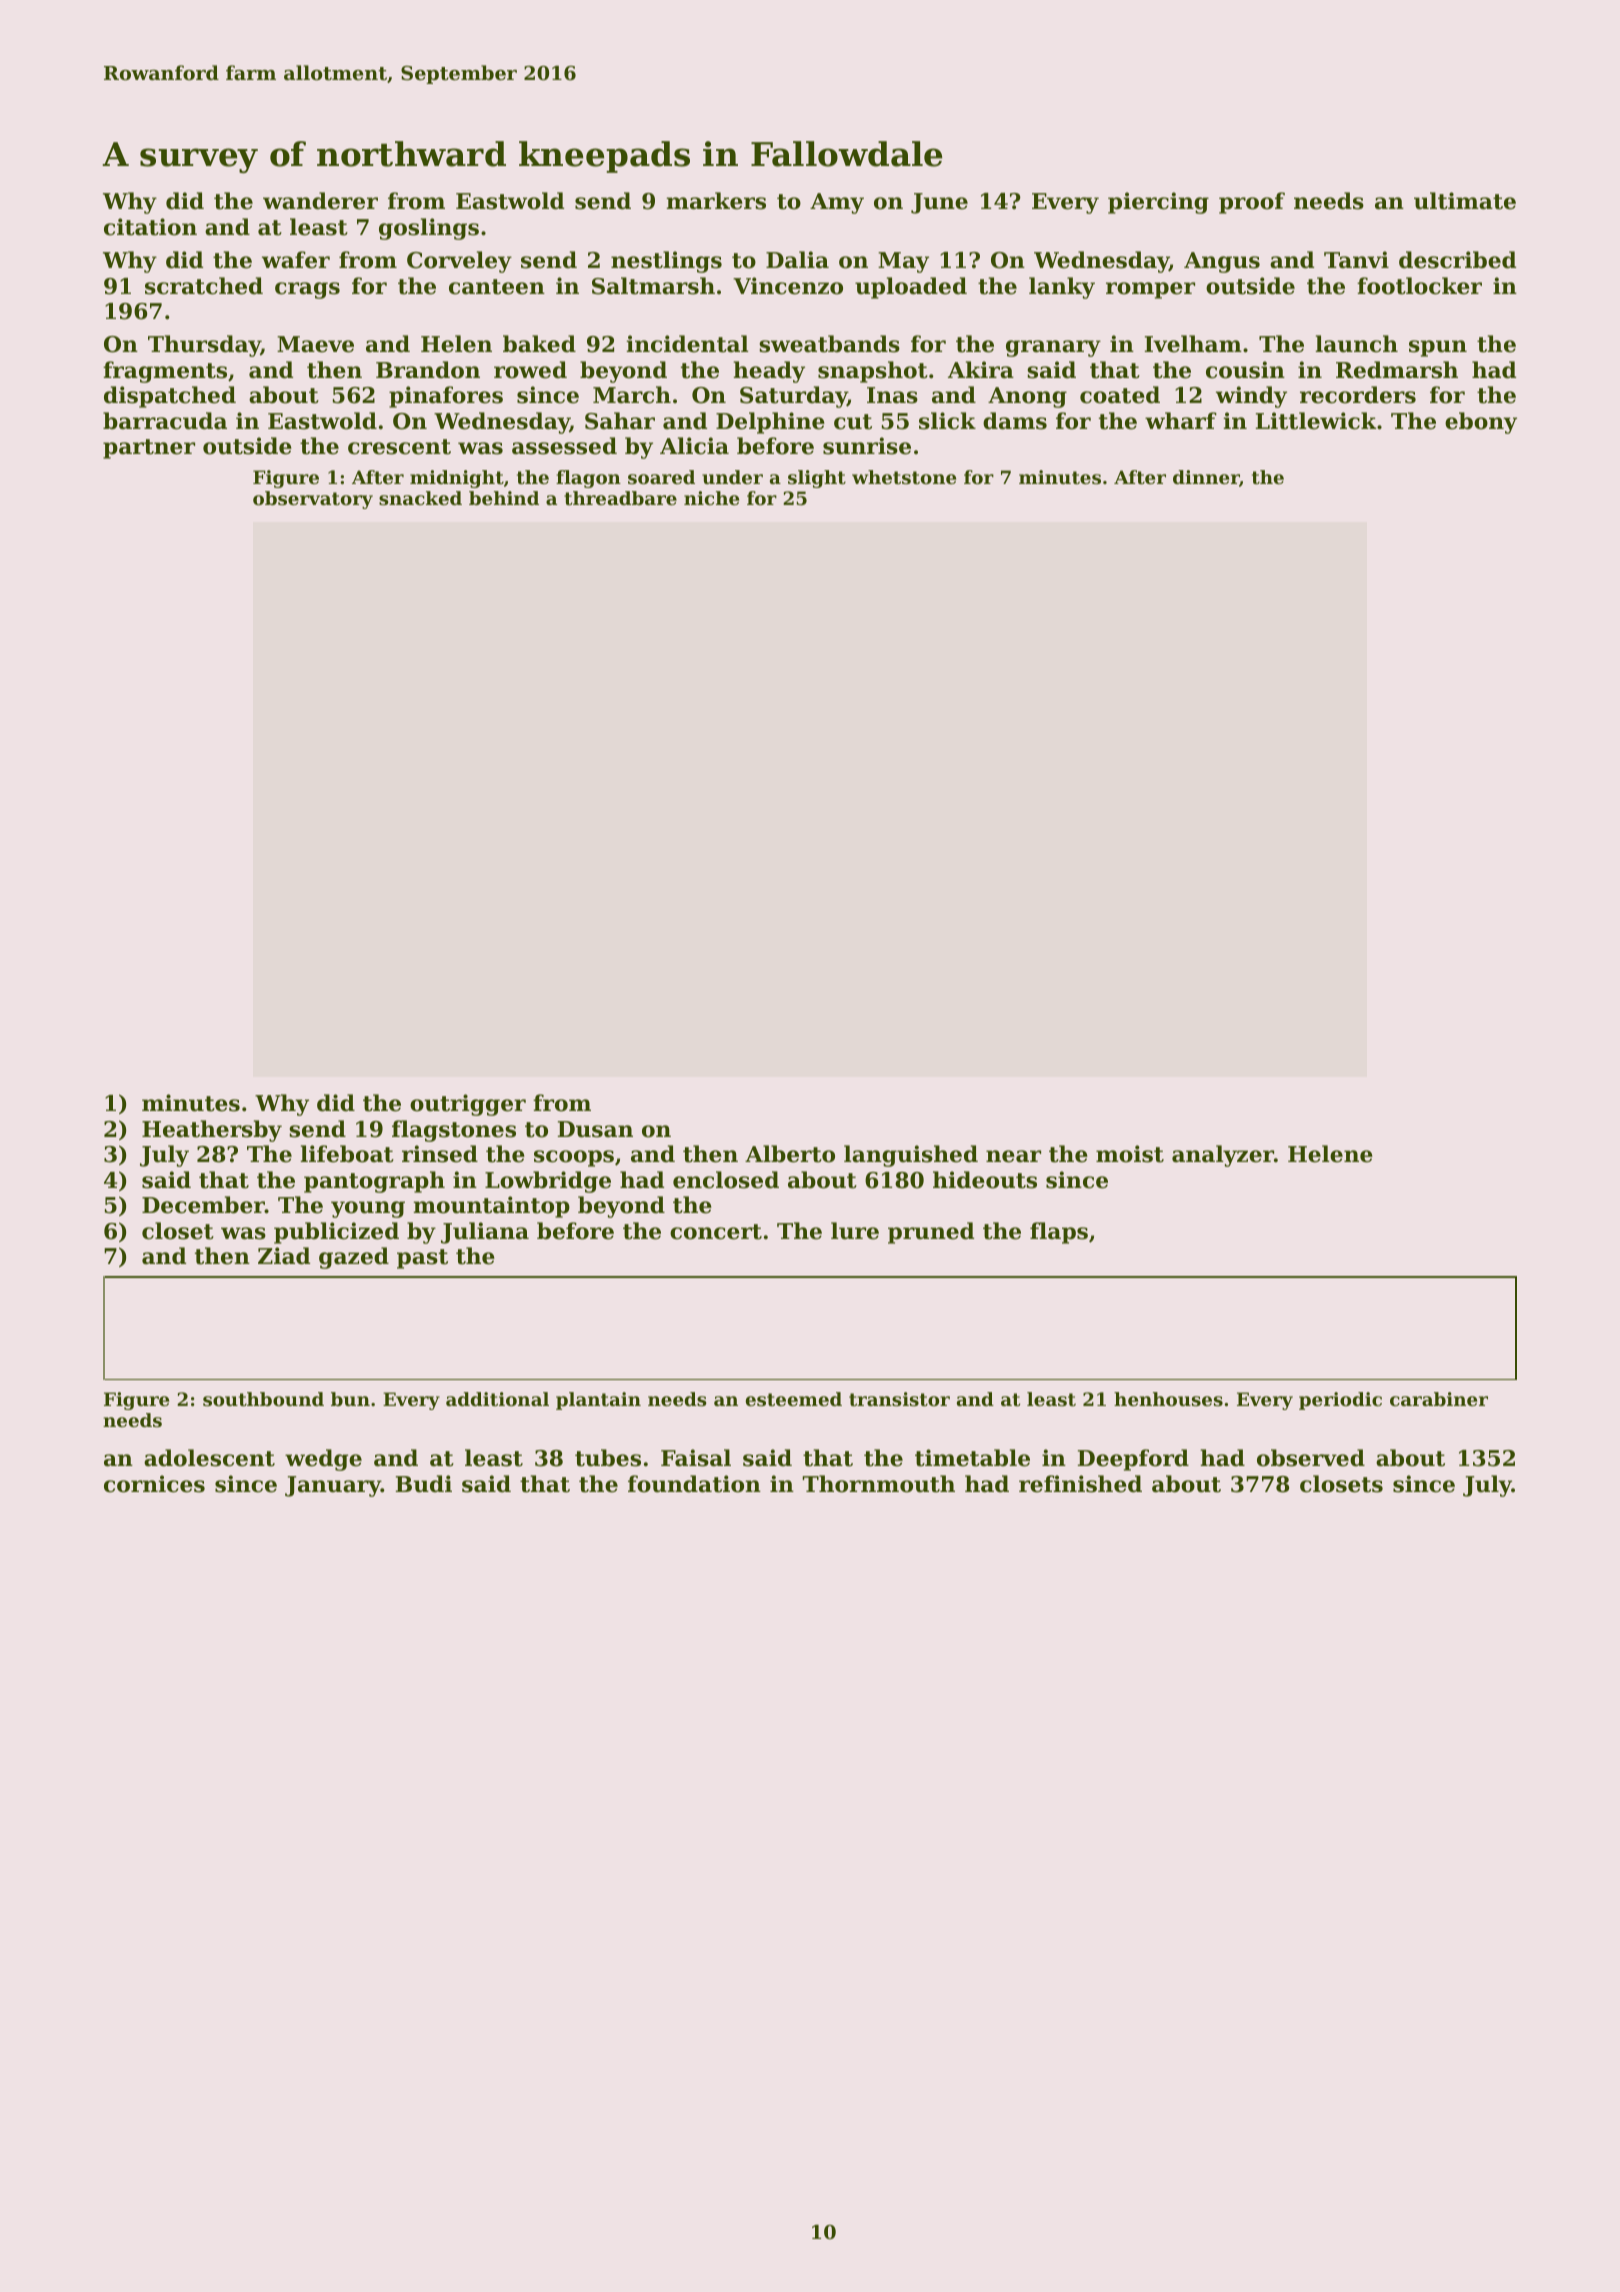  I want to click on wanderer, so click(320, 201).
